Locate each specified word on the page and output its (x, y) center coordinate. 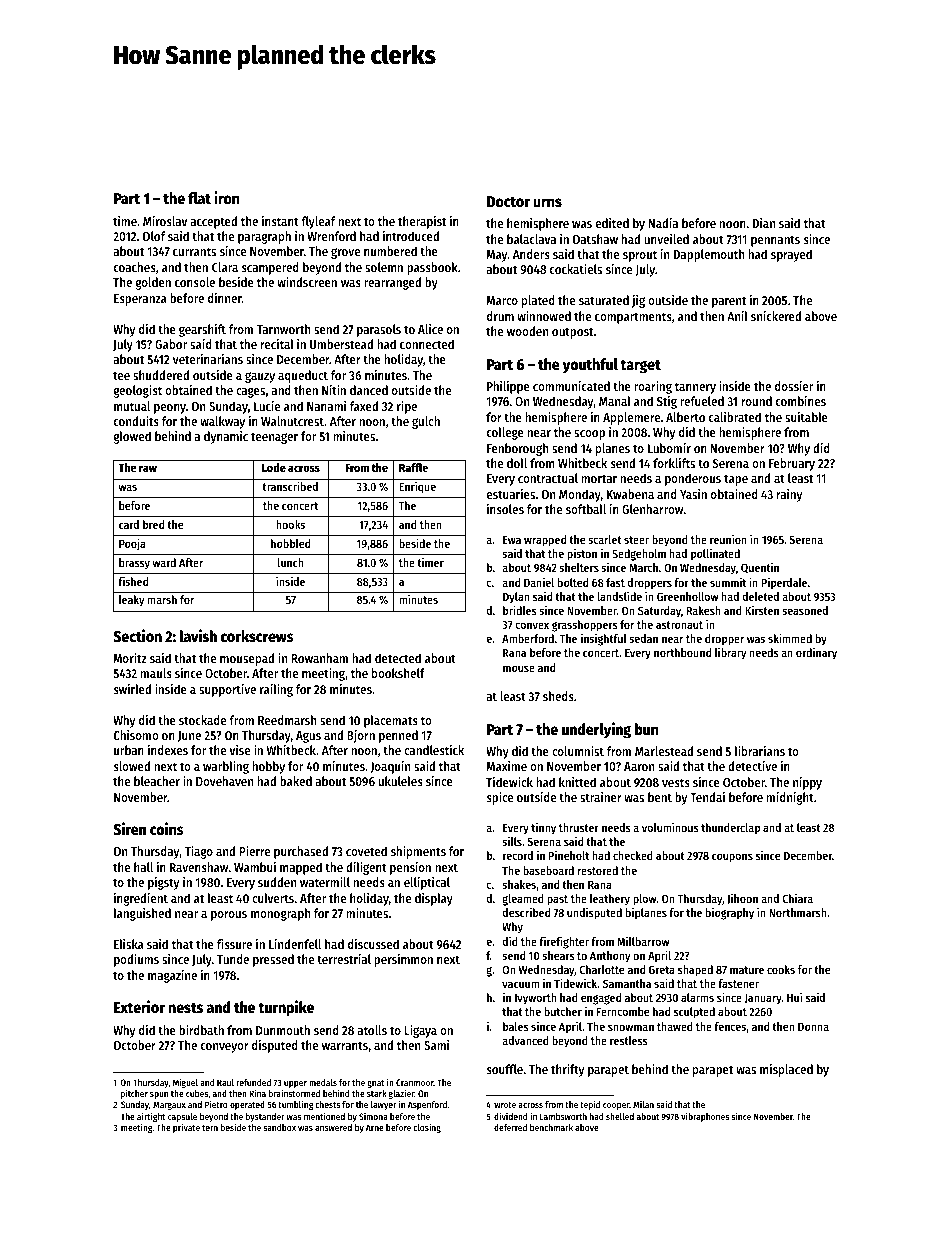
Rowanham (319, 658)
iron (227, 197)
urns (547, 202)
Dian (764, 223)
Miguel (185, 1083)
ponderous (693, 479)
